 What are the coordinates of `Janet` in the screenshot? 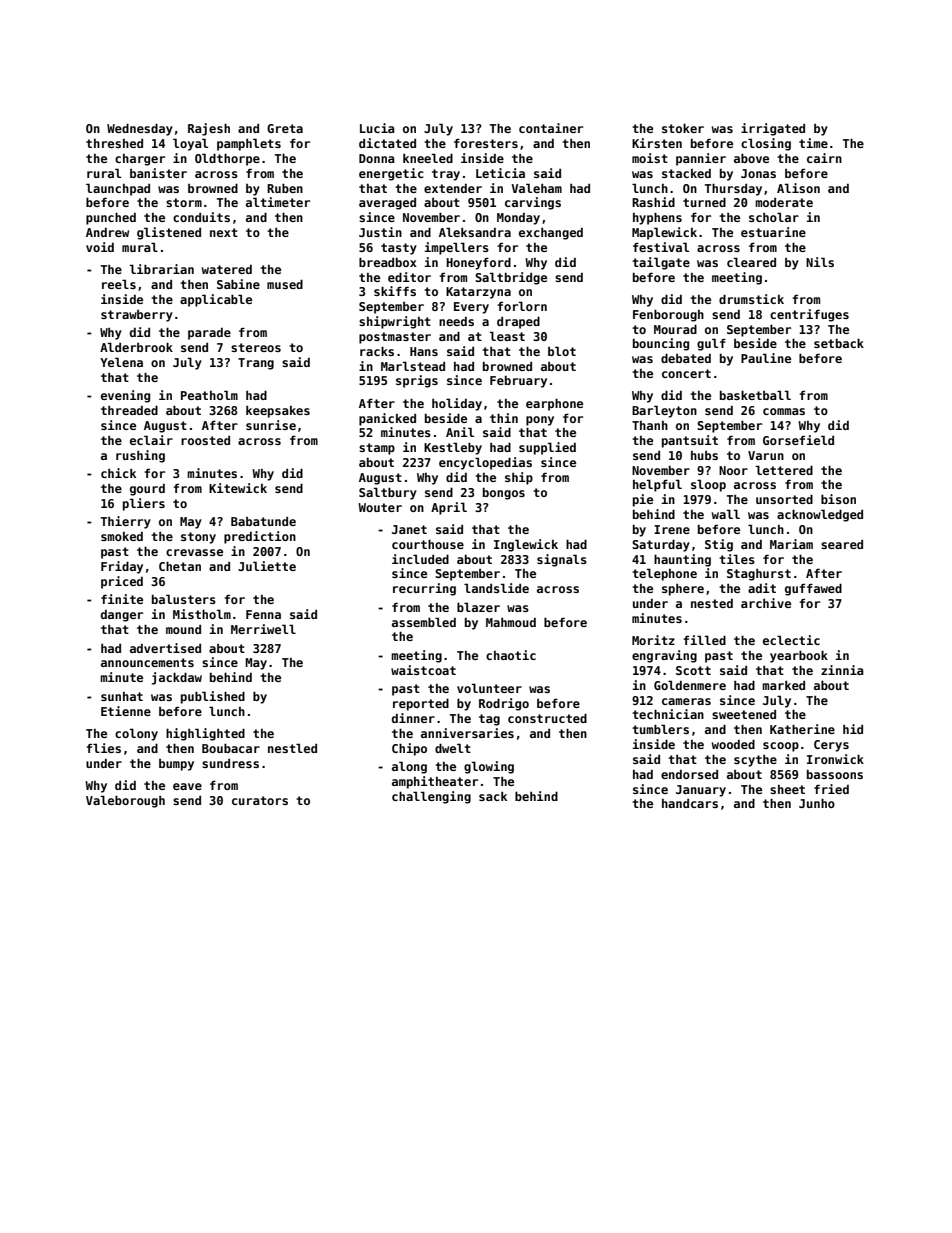 It's located at (409, 529).
